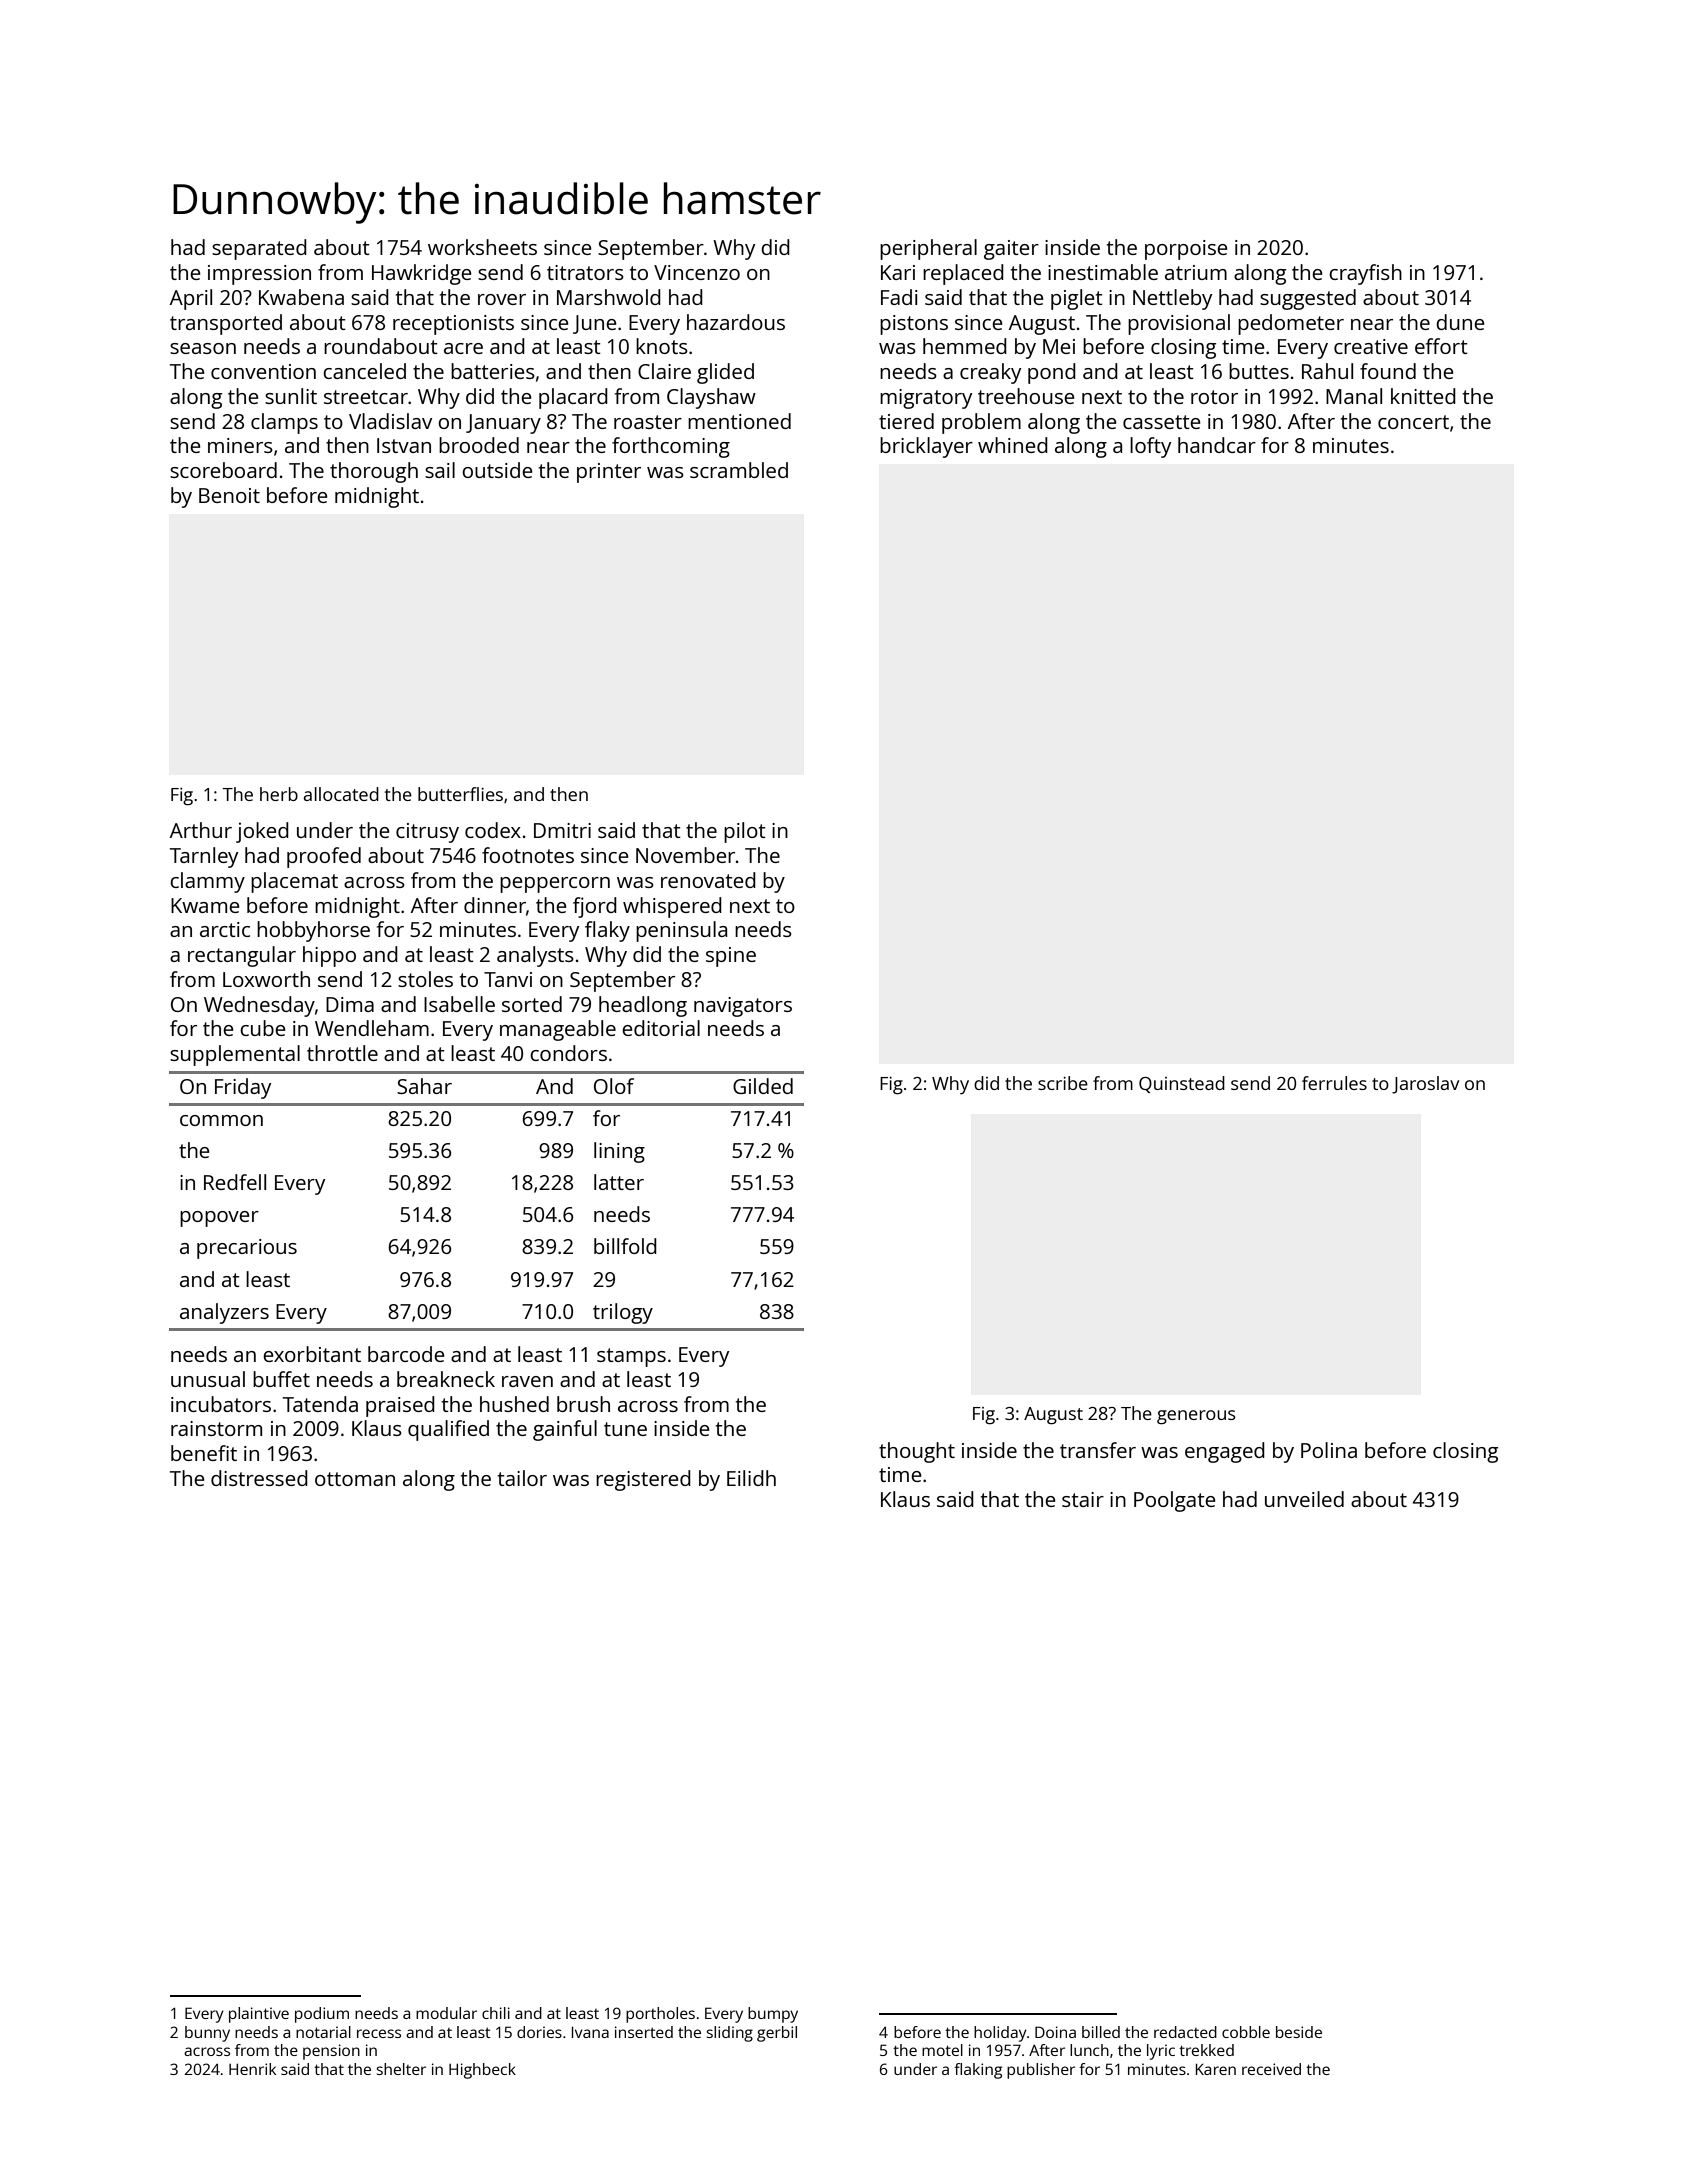 The image size is (1683, 2178). What do you see at coordinates (743, 1007) in the page?
I see `navigators` at bounding box center [743, 1007].
